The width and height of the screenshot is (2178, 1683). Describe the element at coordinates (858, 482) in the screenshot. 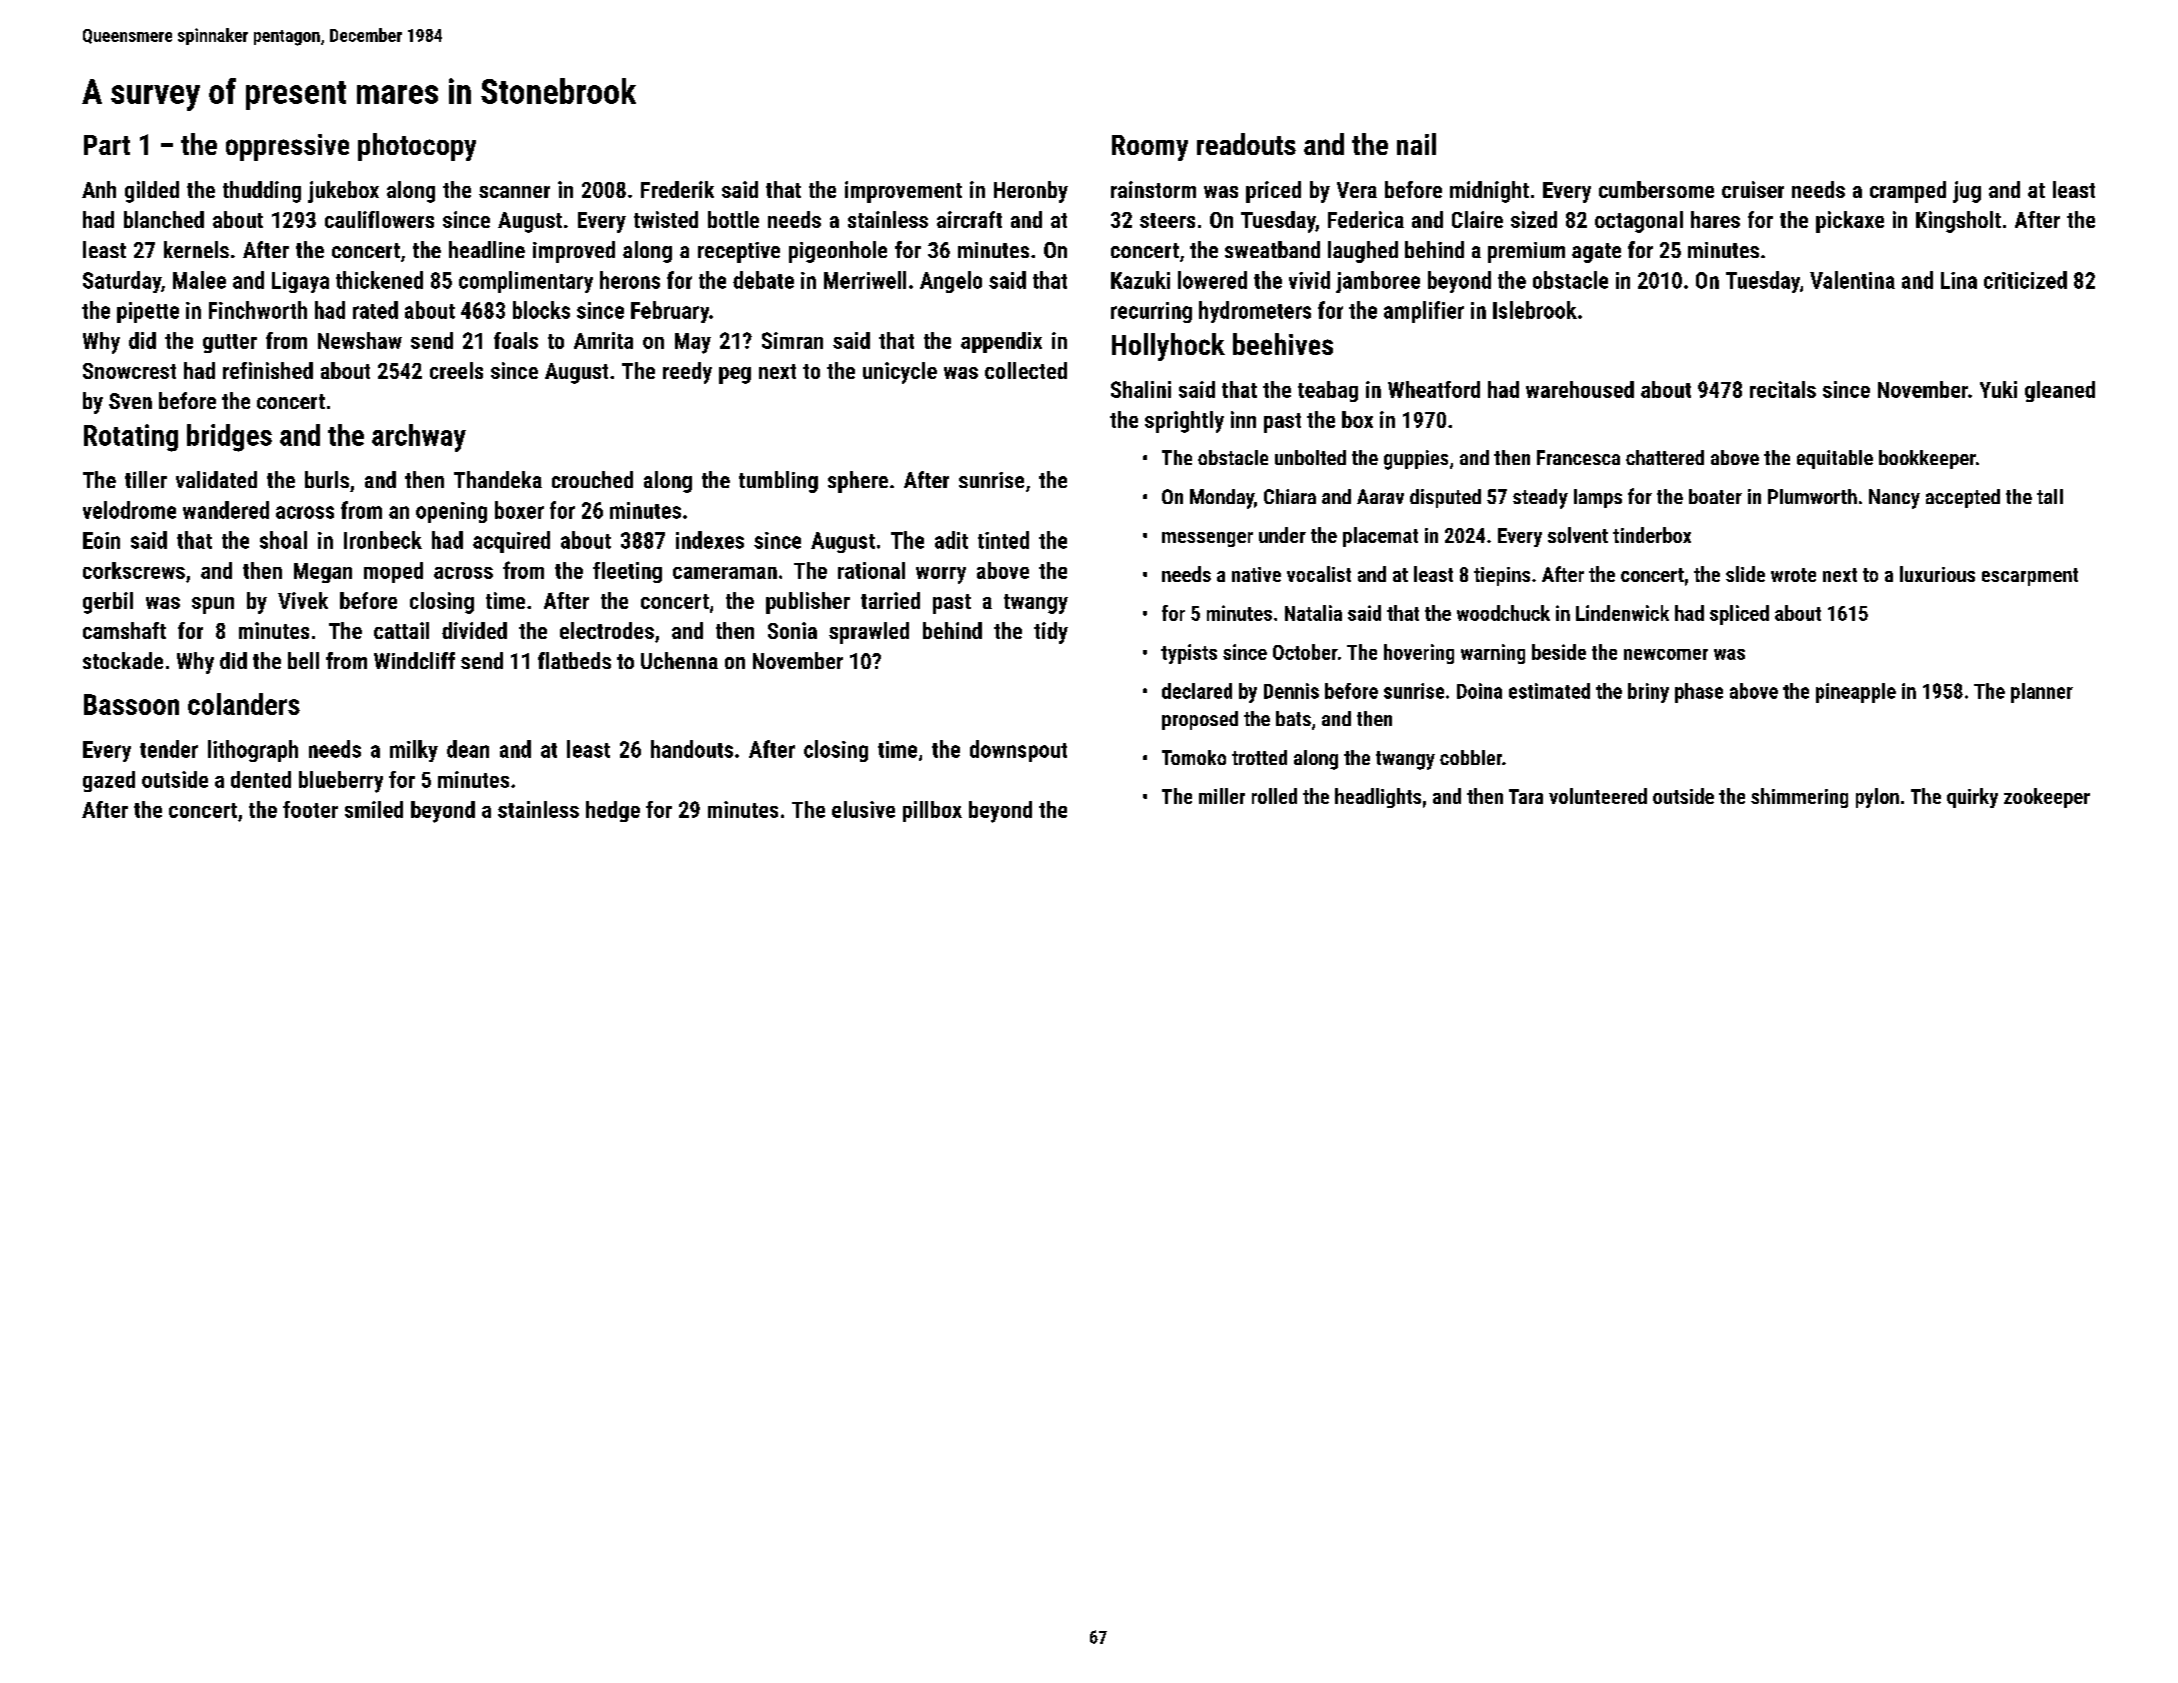

I see `sphere` at that location.
